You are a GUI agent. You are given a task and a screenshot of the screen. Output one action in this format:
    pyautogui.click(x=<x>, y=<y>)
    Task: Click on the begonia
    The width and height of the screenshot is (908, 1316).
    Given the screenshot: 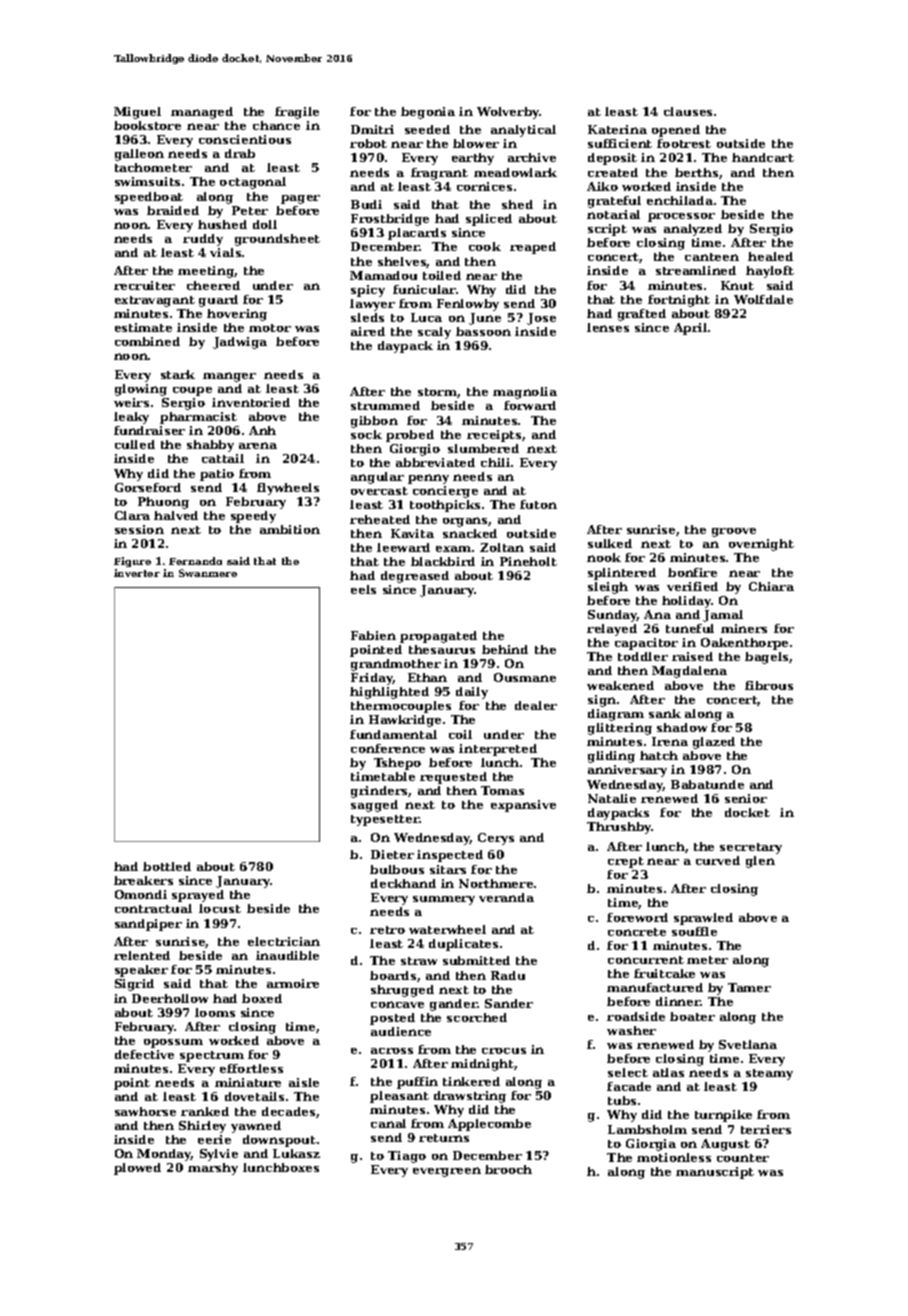 What is the action you would take?
    pyautogui.click(x=428, y=113)
